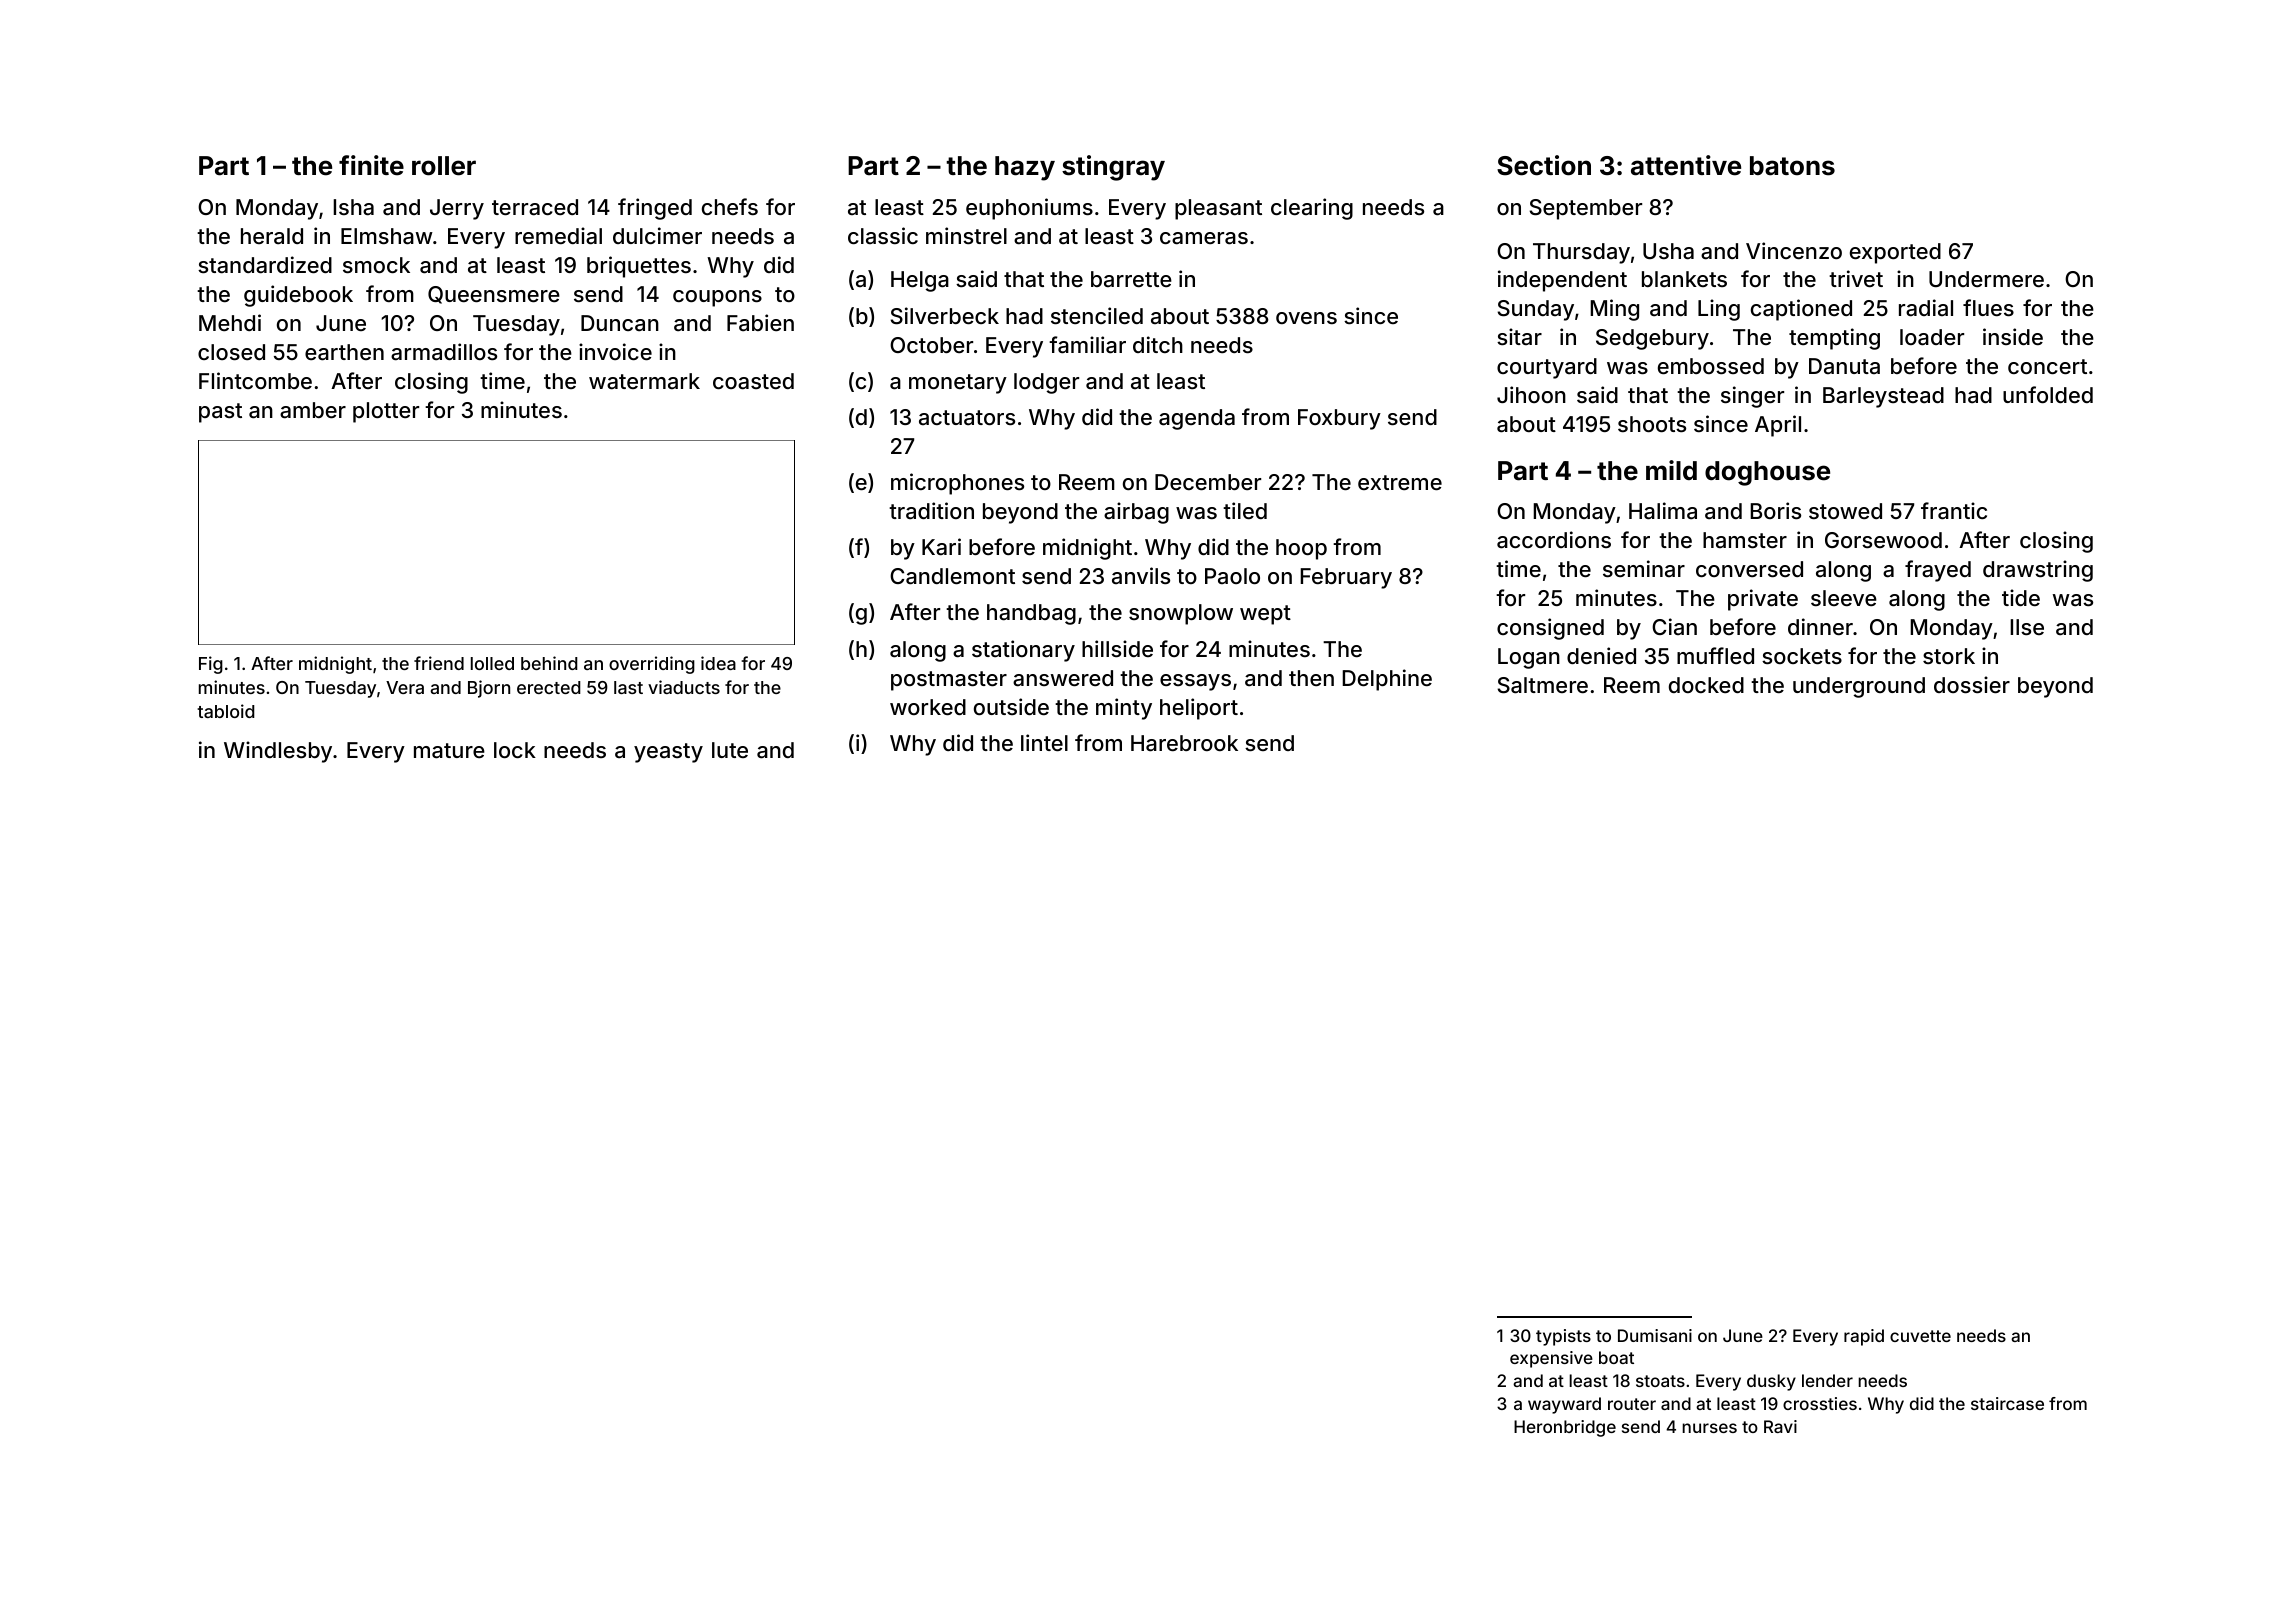  What do you see at coordinates (1564, 1405) in the page?
I see `wayward` at bounding box center [1564, 1405].
